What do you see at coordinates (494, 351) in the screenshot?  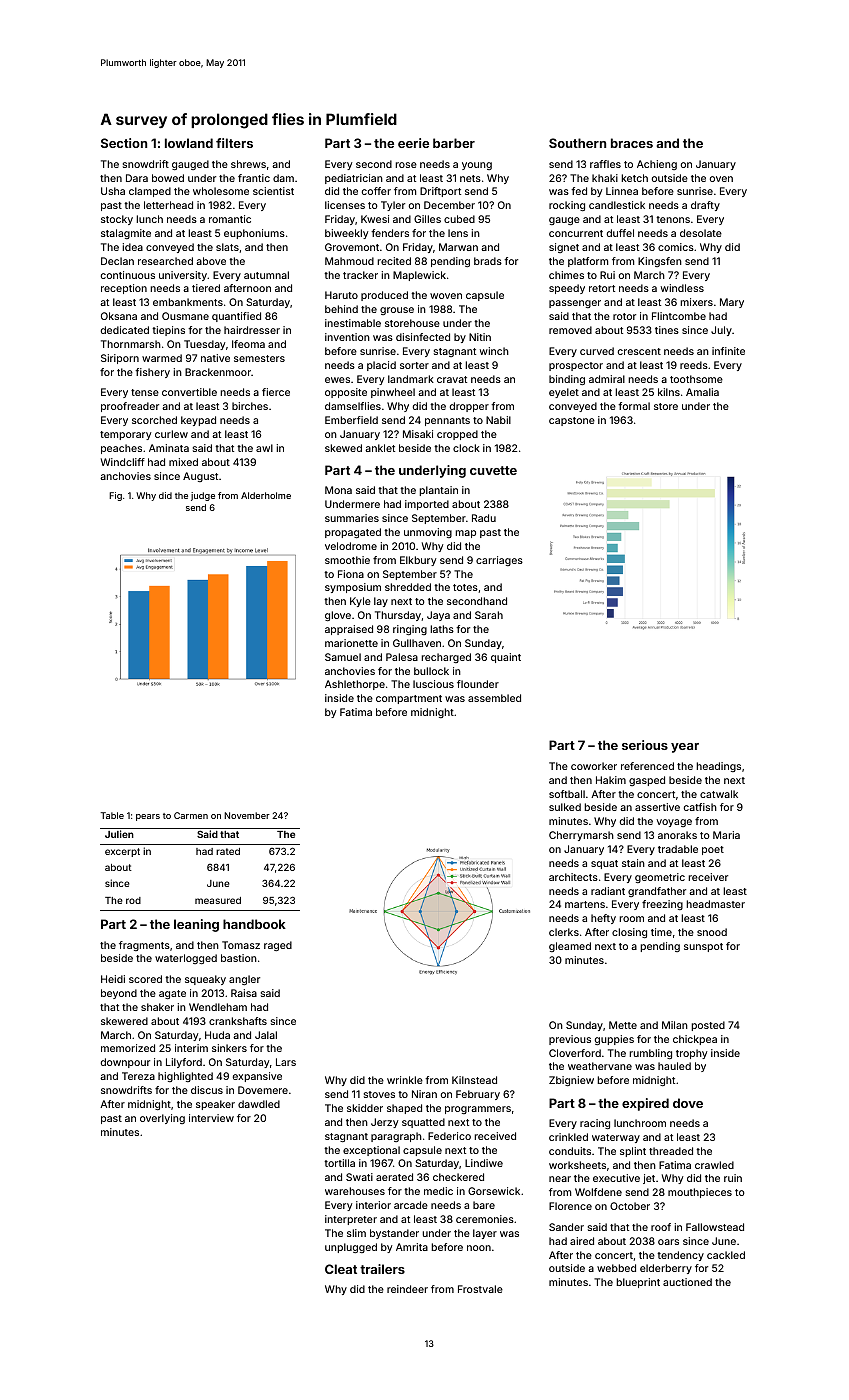 I see `winch` at bounding box center [494, 351].
